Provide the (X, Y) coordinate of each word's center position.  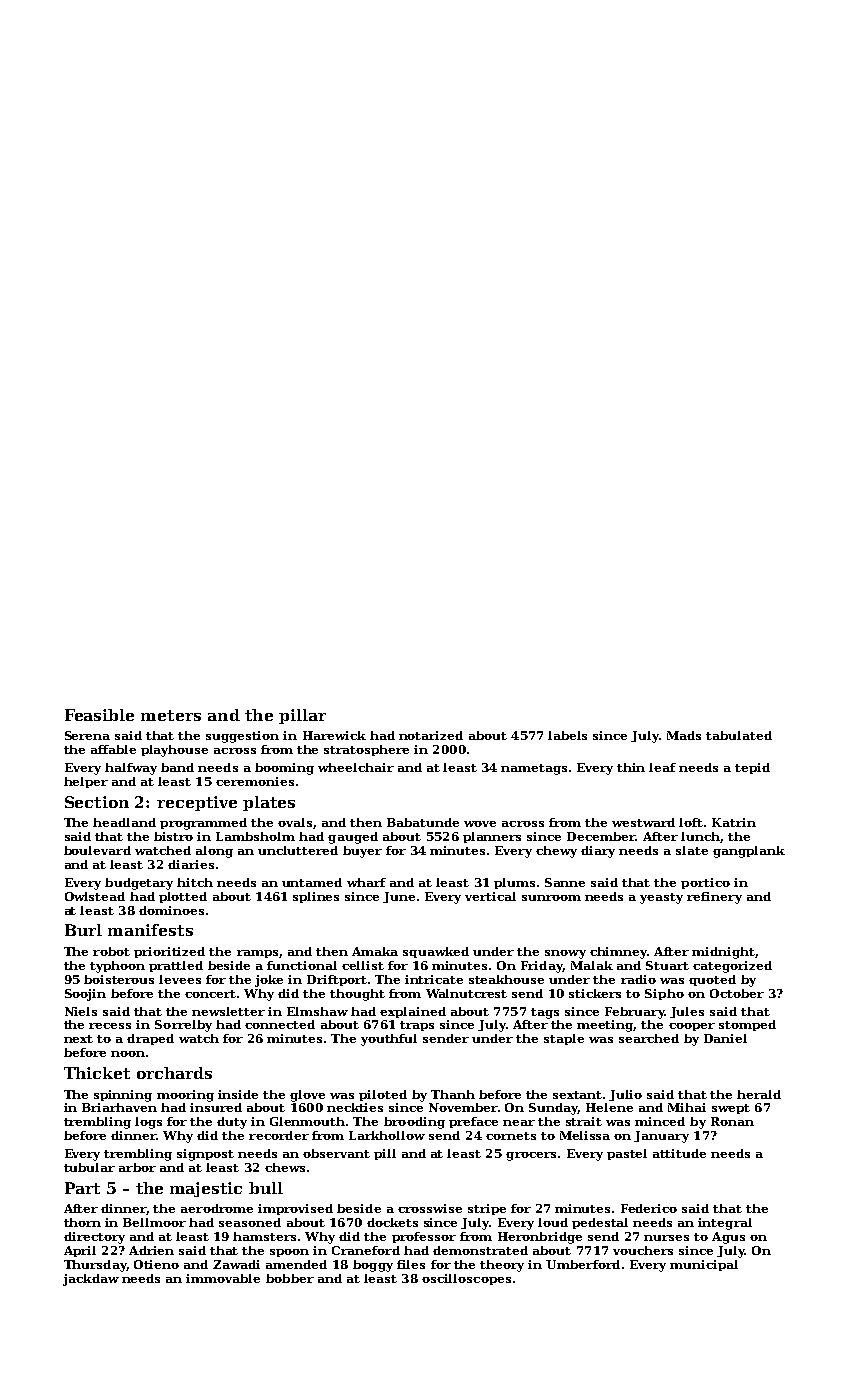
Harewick (334, 735)
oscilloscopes (466, 1279)
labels (567, 735)
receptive (197, 803)
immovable (223, 1278)
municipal (704, 1265)
